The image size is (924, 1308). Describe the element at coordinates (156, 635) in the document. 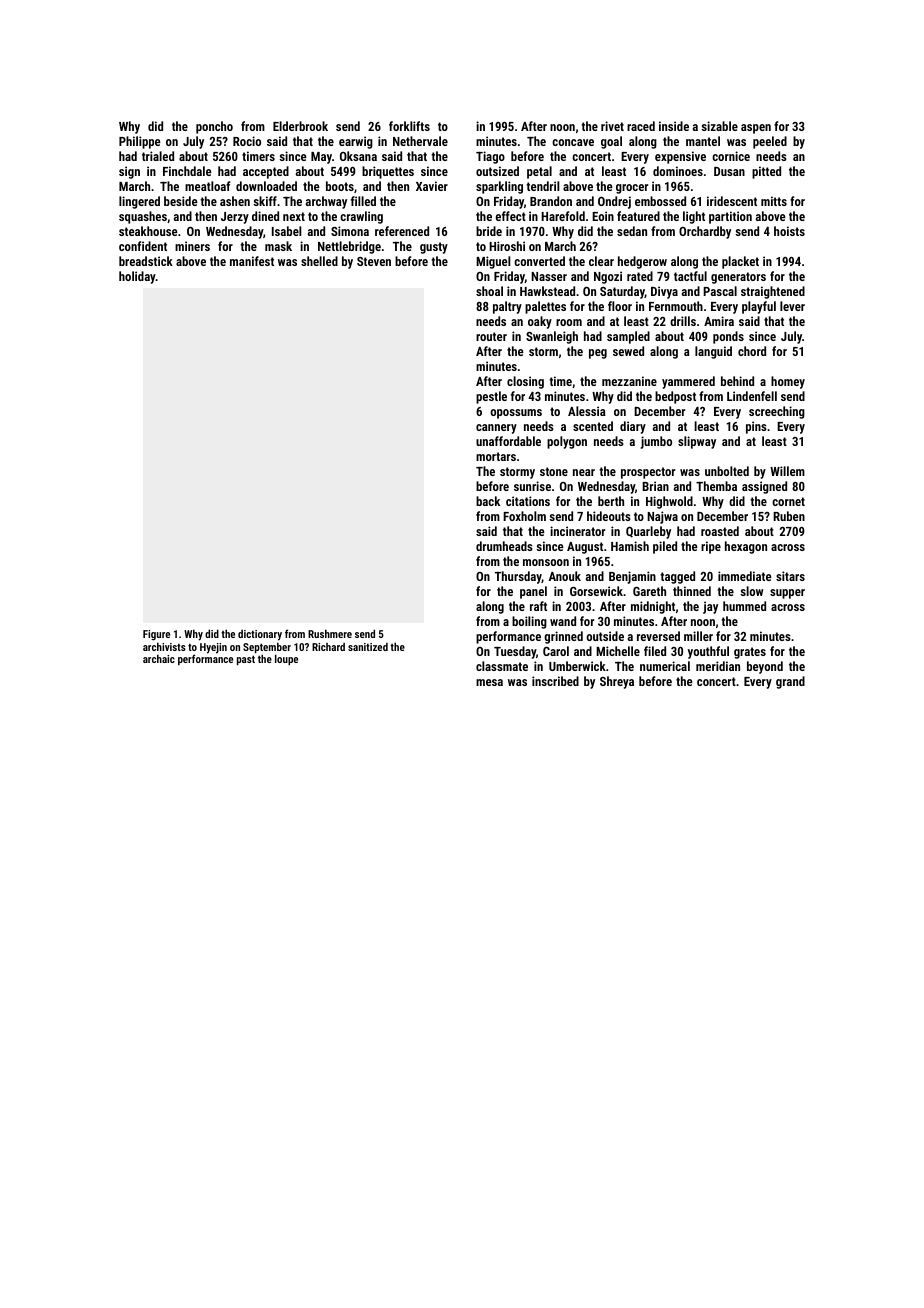

I see `Figure` at that location.
